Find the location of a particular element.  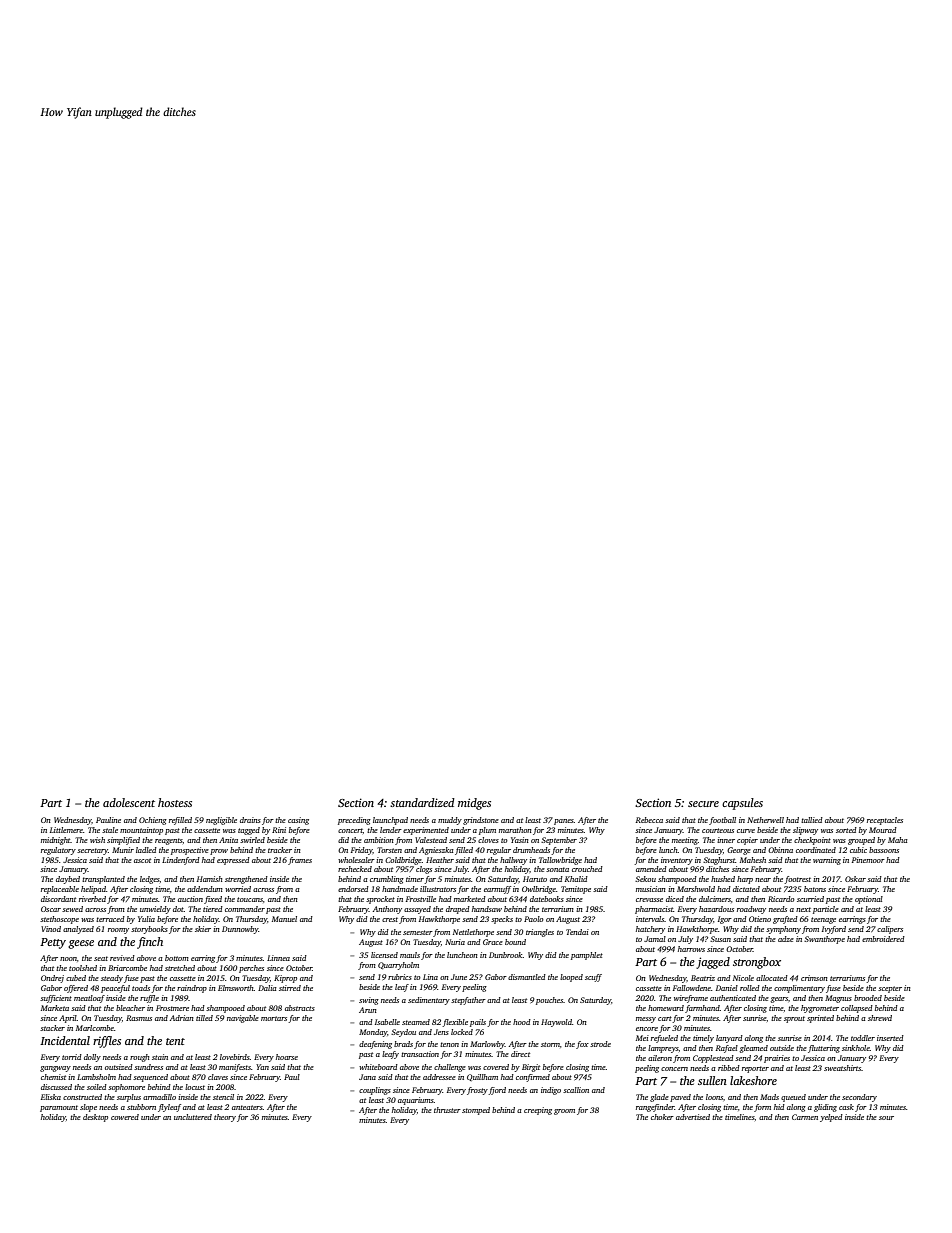

theory is located at coordinates (225, 1118).
